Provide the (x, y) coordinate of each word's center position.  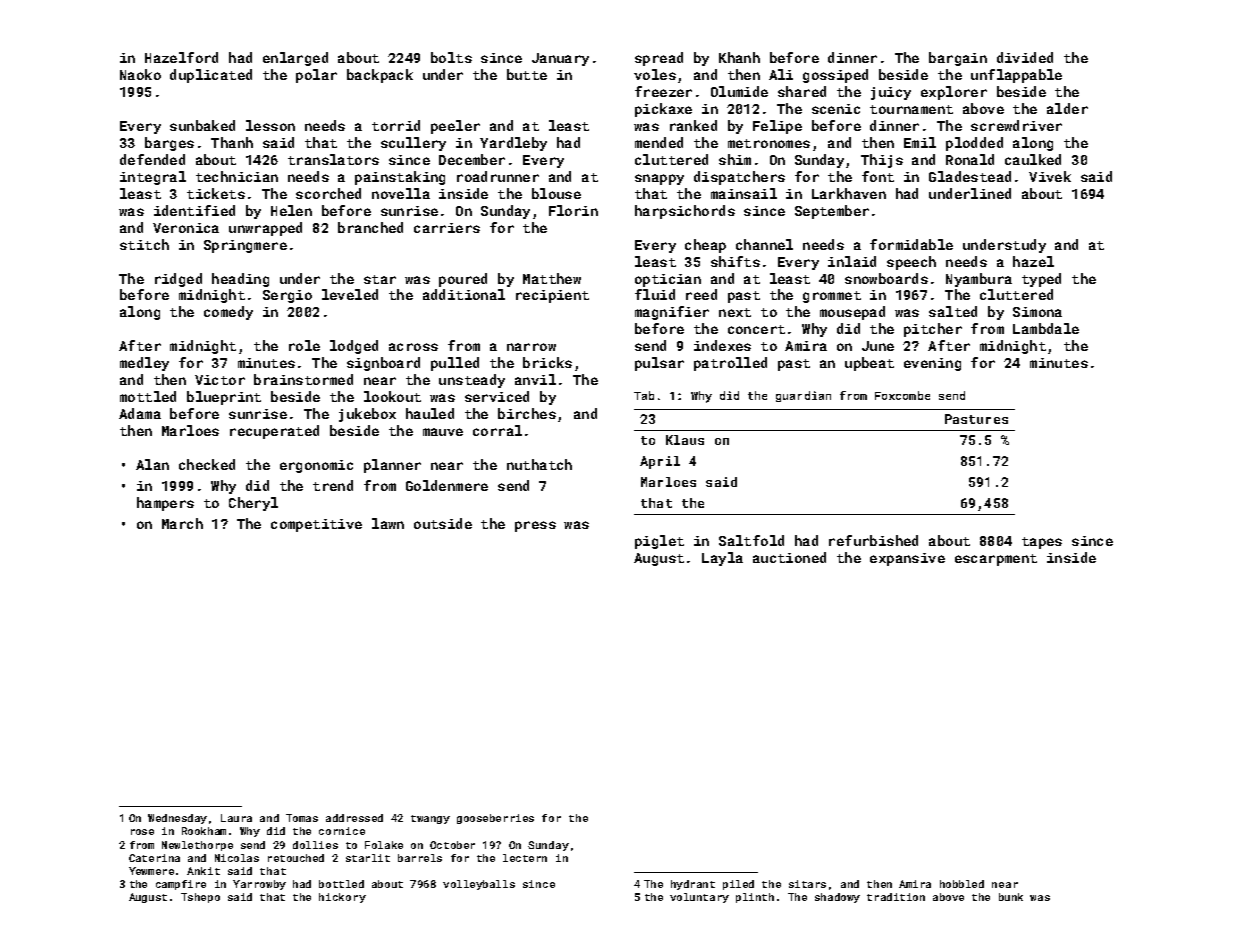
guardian (803, 396)
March (182, 523)
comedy (228, 313)
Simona (1037, 312)
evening (932, 364)
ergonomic (316, 466)
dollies (315, 845)
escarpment (996, 560)
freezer (663, 91)
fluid (655, 294)
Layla (722, 559)
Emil (920, 142)
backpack (380, 76)
